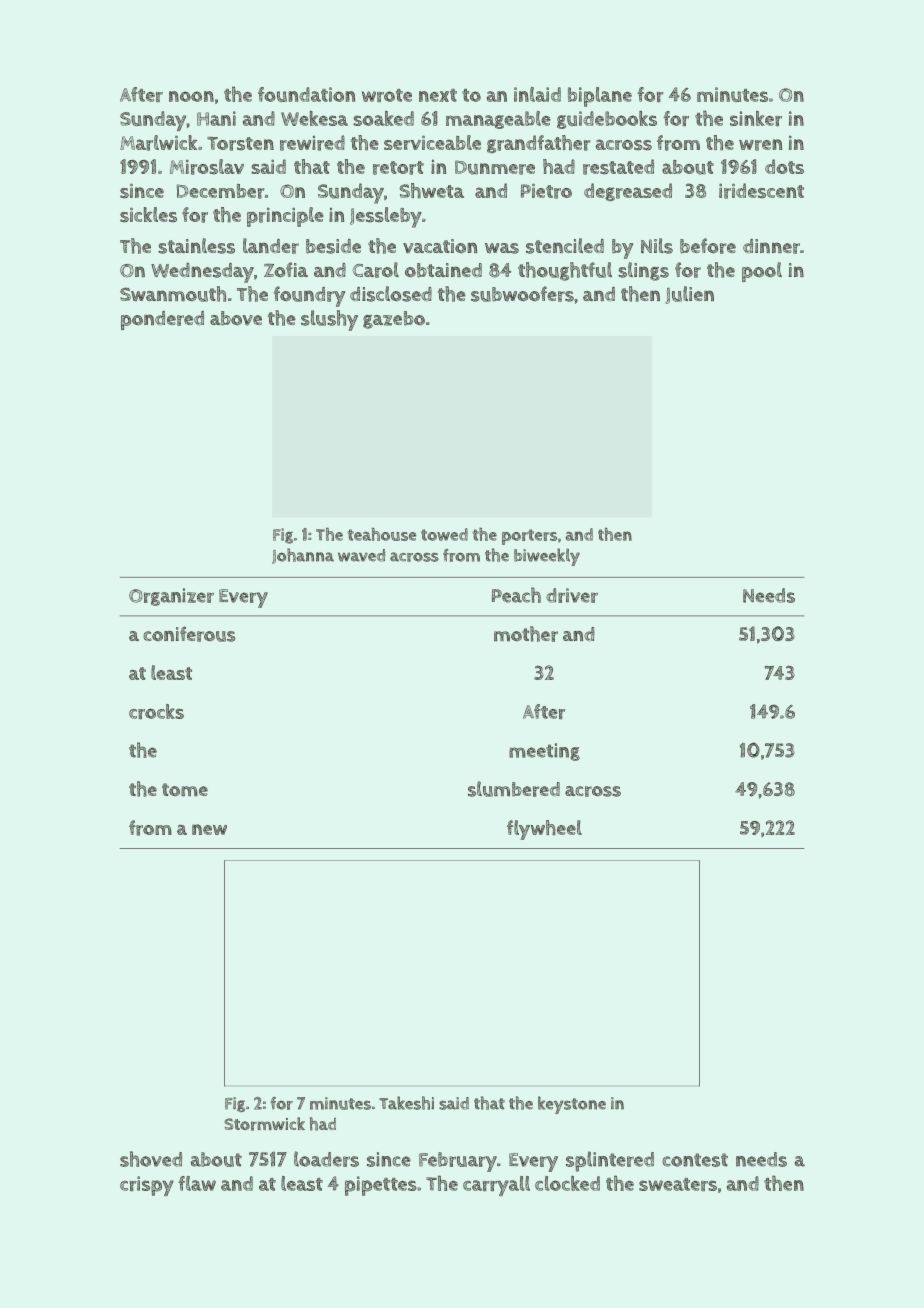 Image resolution: width=924 pixels, height=1308 pixels. What do you see at coordinates (514, 789) in the page?
I see `slumbered` at bounding box center [514, 789].
